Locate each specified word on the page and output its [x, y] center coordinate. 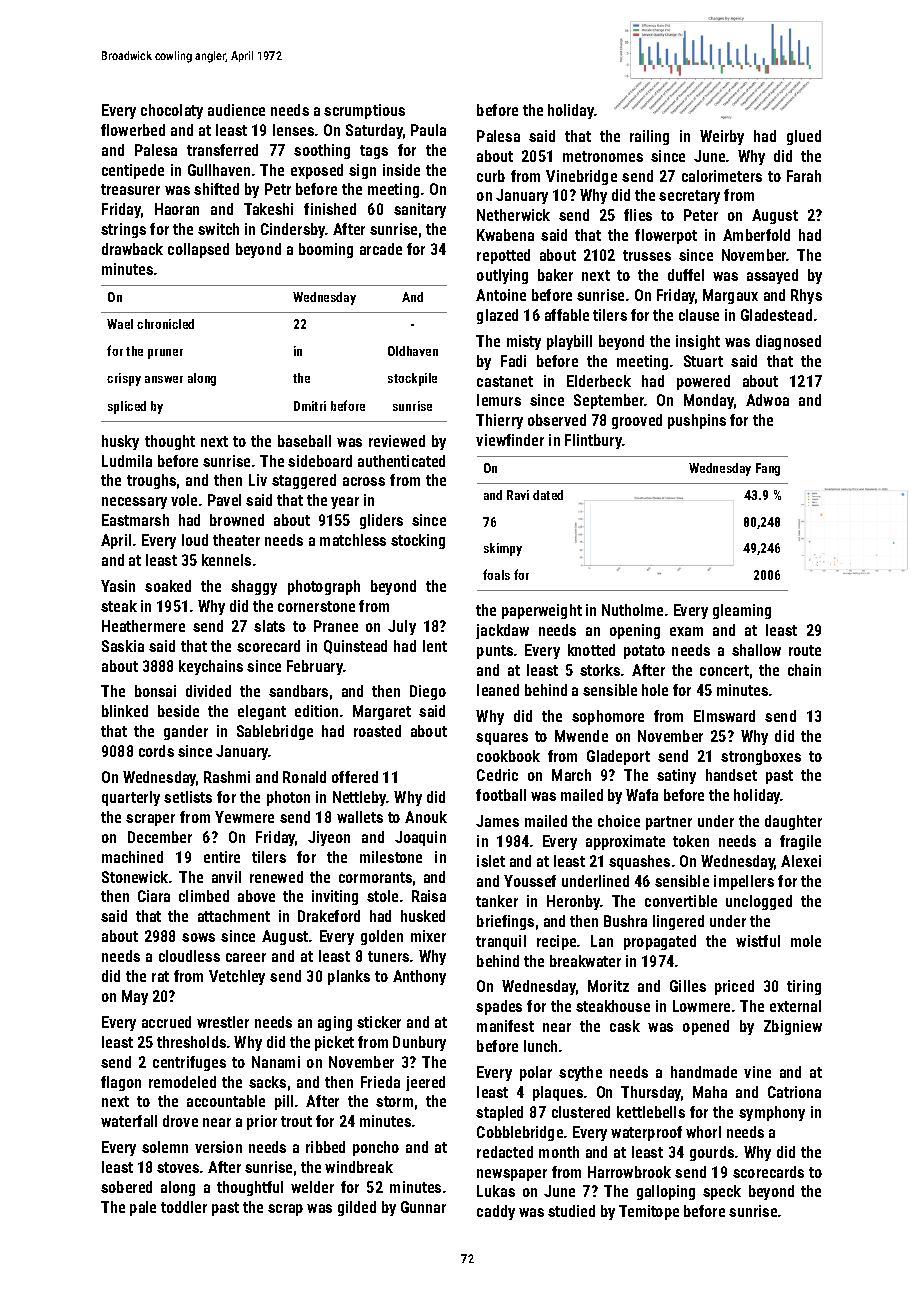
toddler [184, 1207]
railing [649, 137]
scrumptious [364, 111]
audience [236, 110]
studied [571, 1211]
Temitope [649, 1212]
